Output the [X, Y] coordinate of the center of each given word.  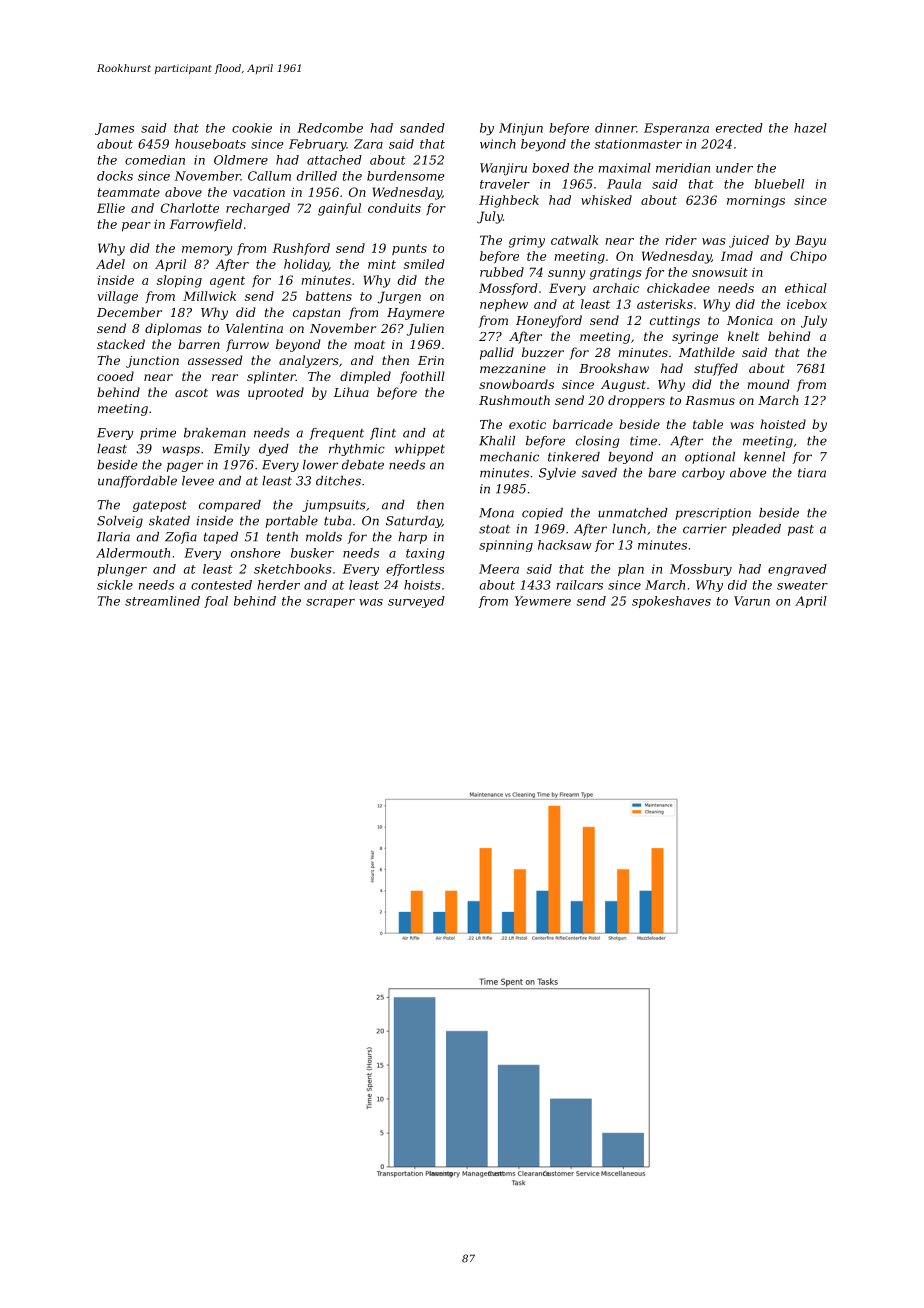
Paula [624, 184]
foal [216, 602]
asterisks [665, 304]
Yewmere [543, 601]
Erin [431, 360]
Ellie [111, 208]
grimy [527, 242]
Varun [752, 601]
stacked [121, 344]
